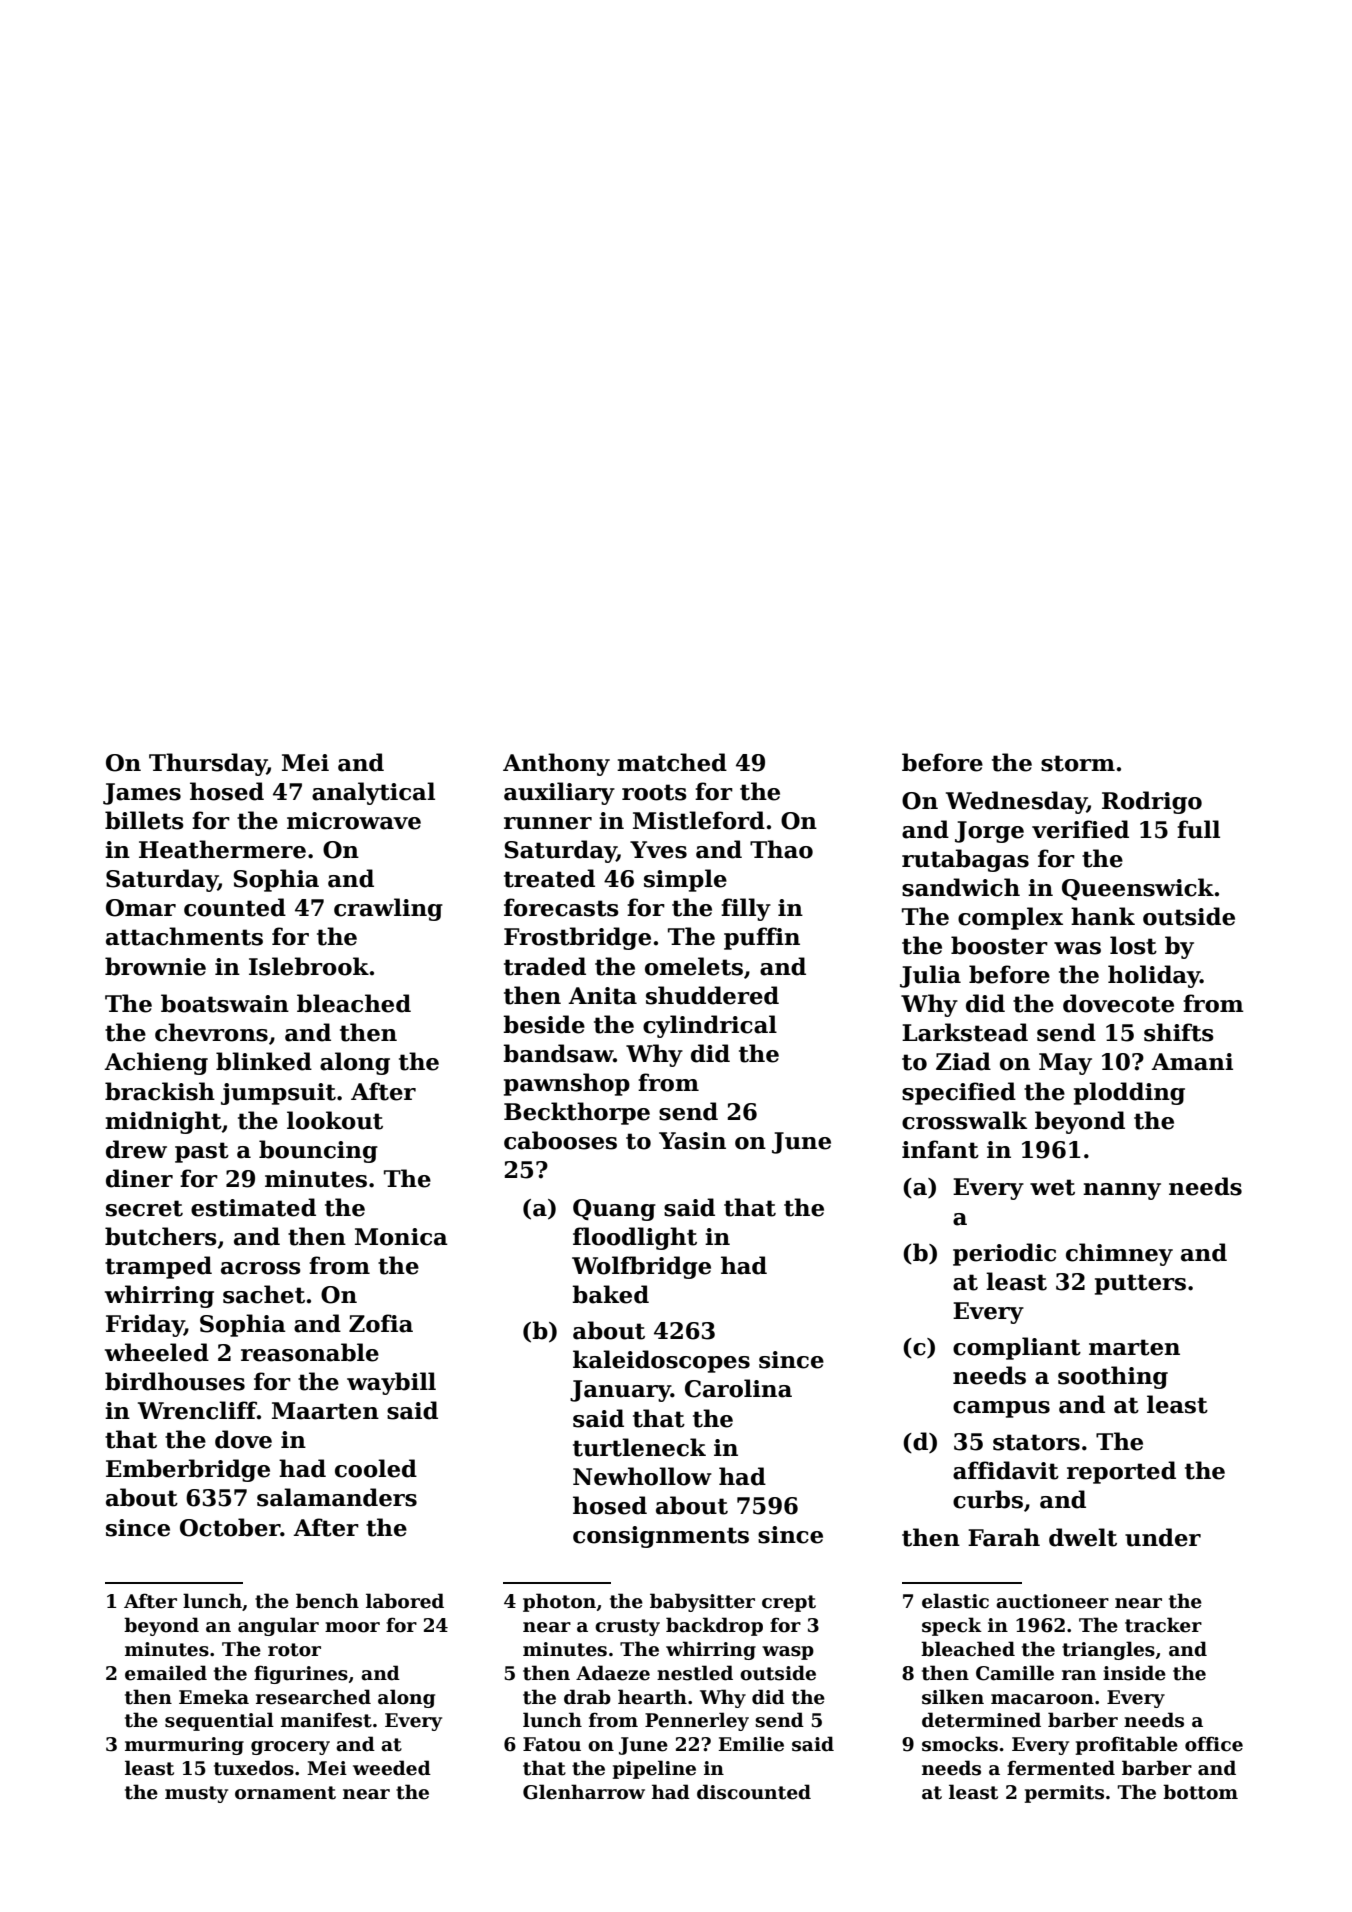  I want to click on across, so click(261, 1268).
